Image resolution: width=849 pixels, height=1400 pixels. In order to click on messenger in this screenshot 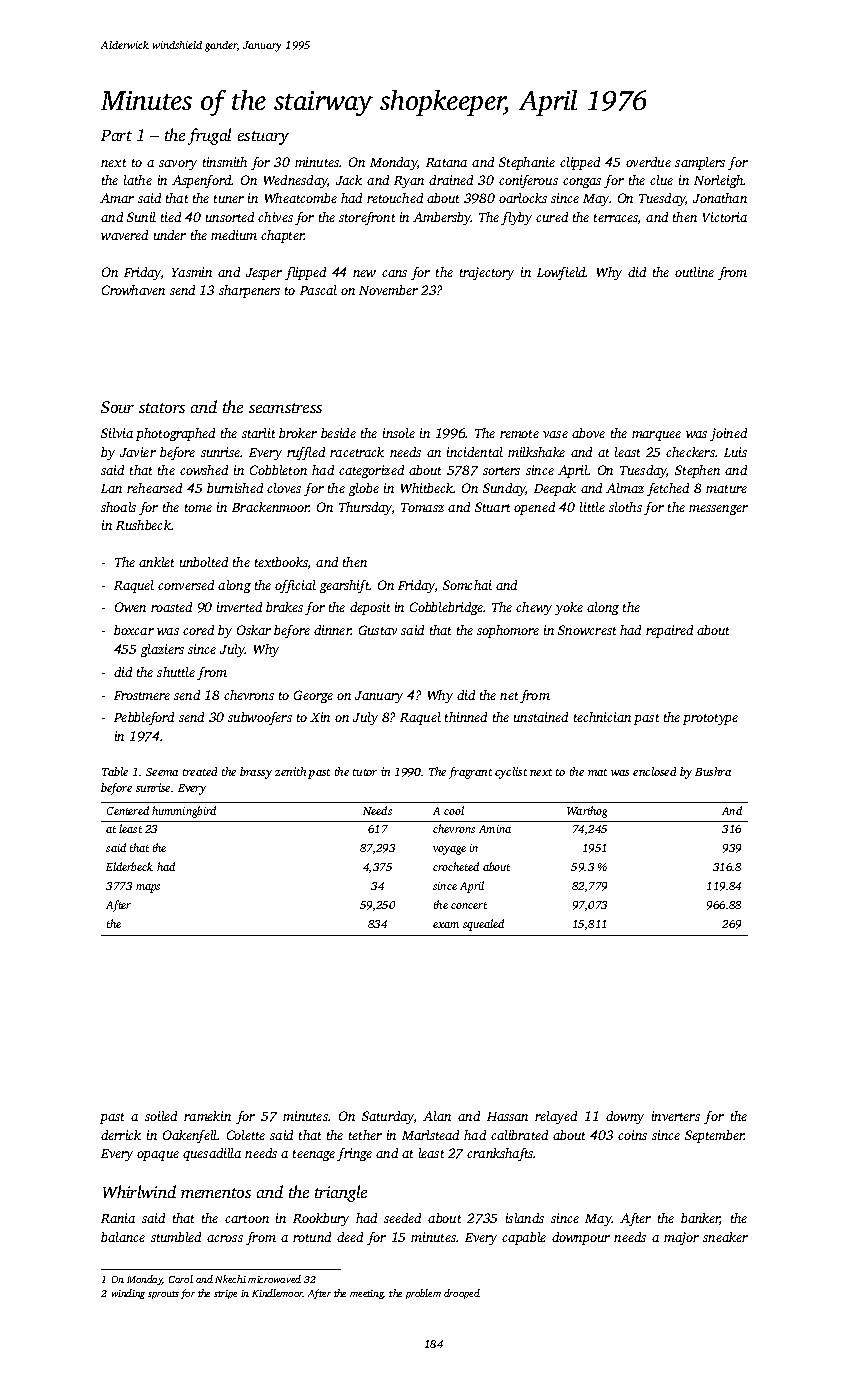, I will do `click(718, 510)`.
